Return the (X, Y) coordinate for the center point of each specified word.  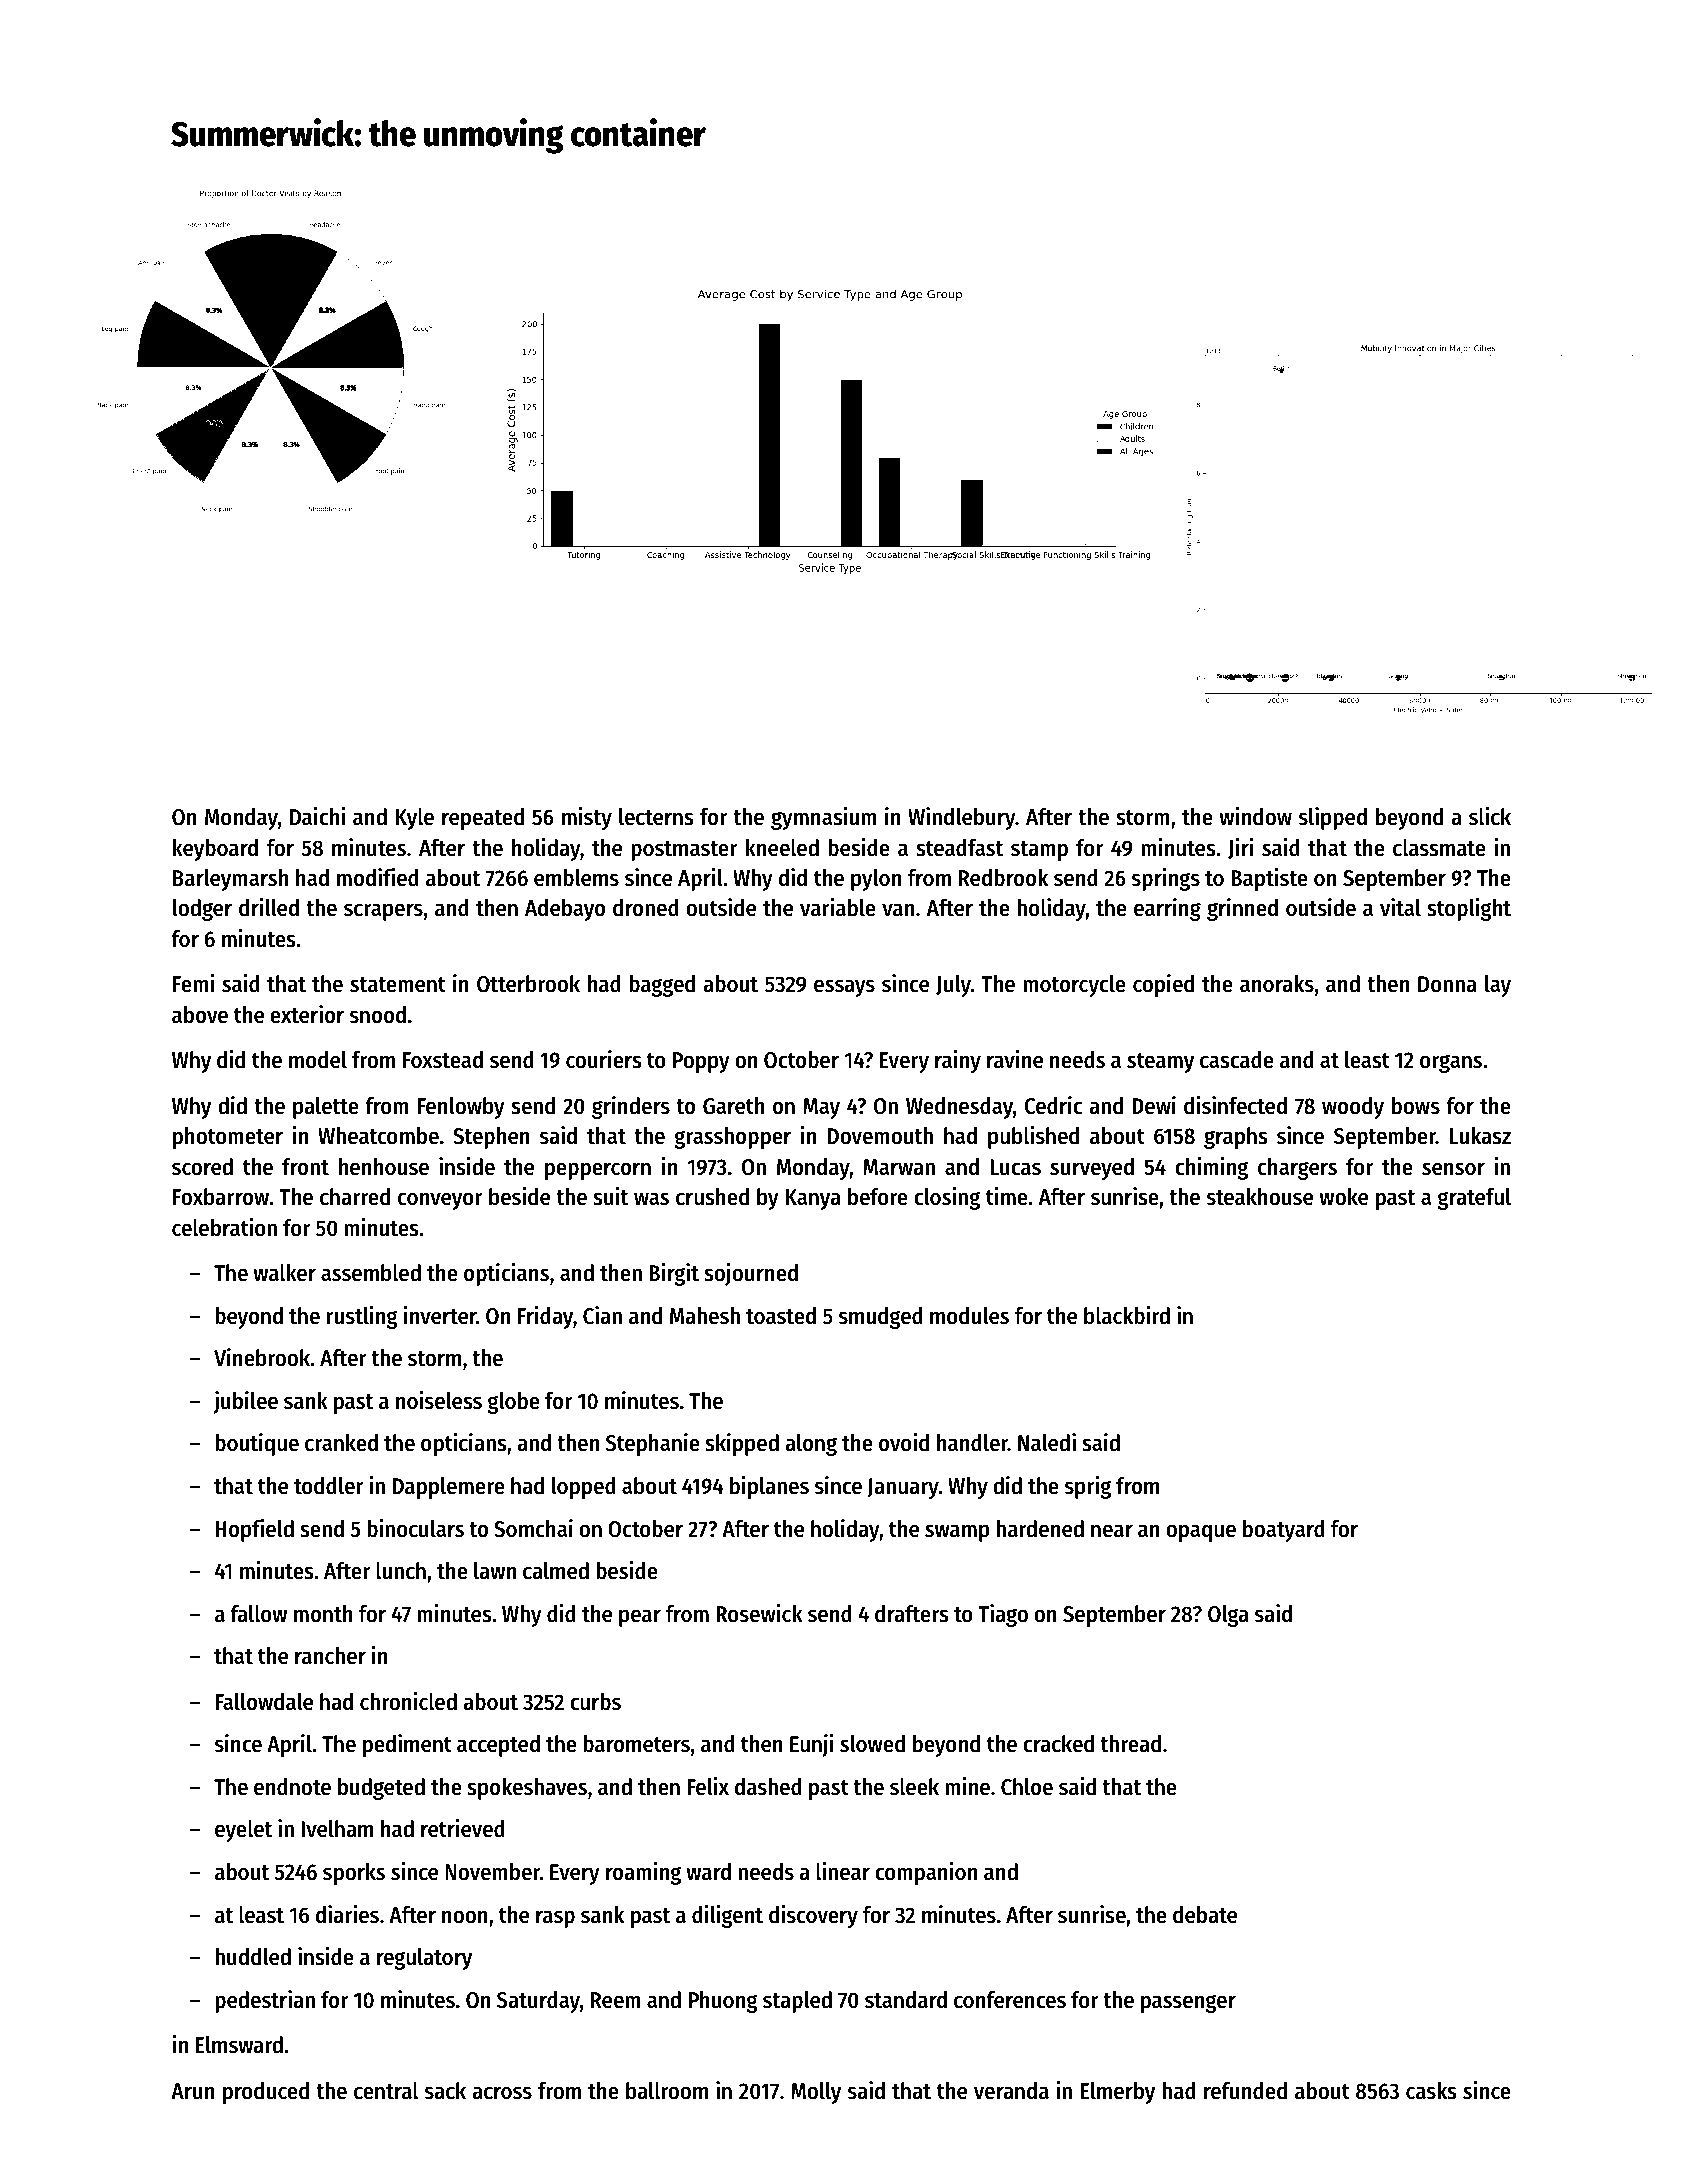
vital (1400, 907)
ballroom (667, 2091)
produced (266, 2093)
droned (646, 908)
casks (1431, 2091)
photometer (228, 1138)
